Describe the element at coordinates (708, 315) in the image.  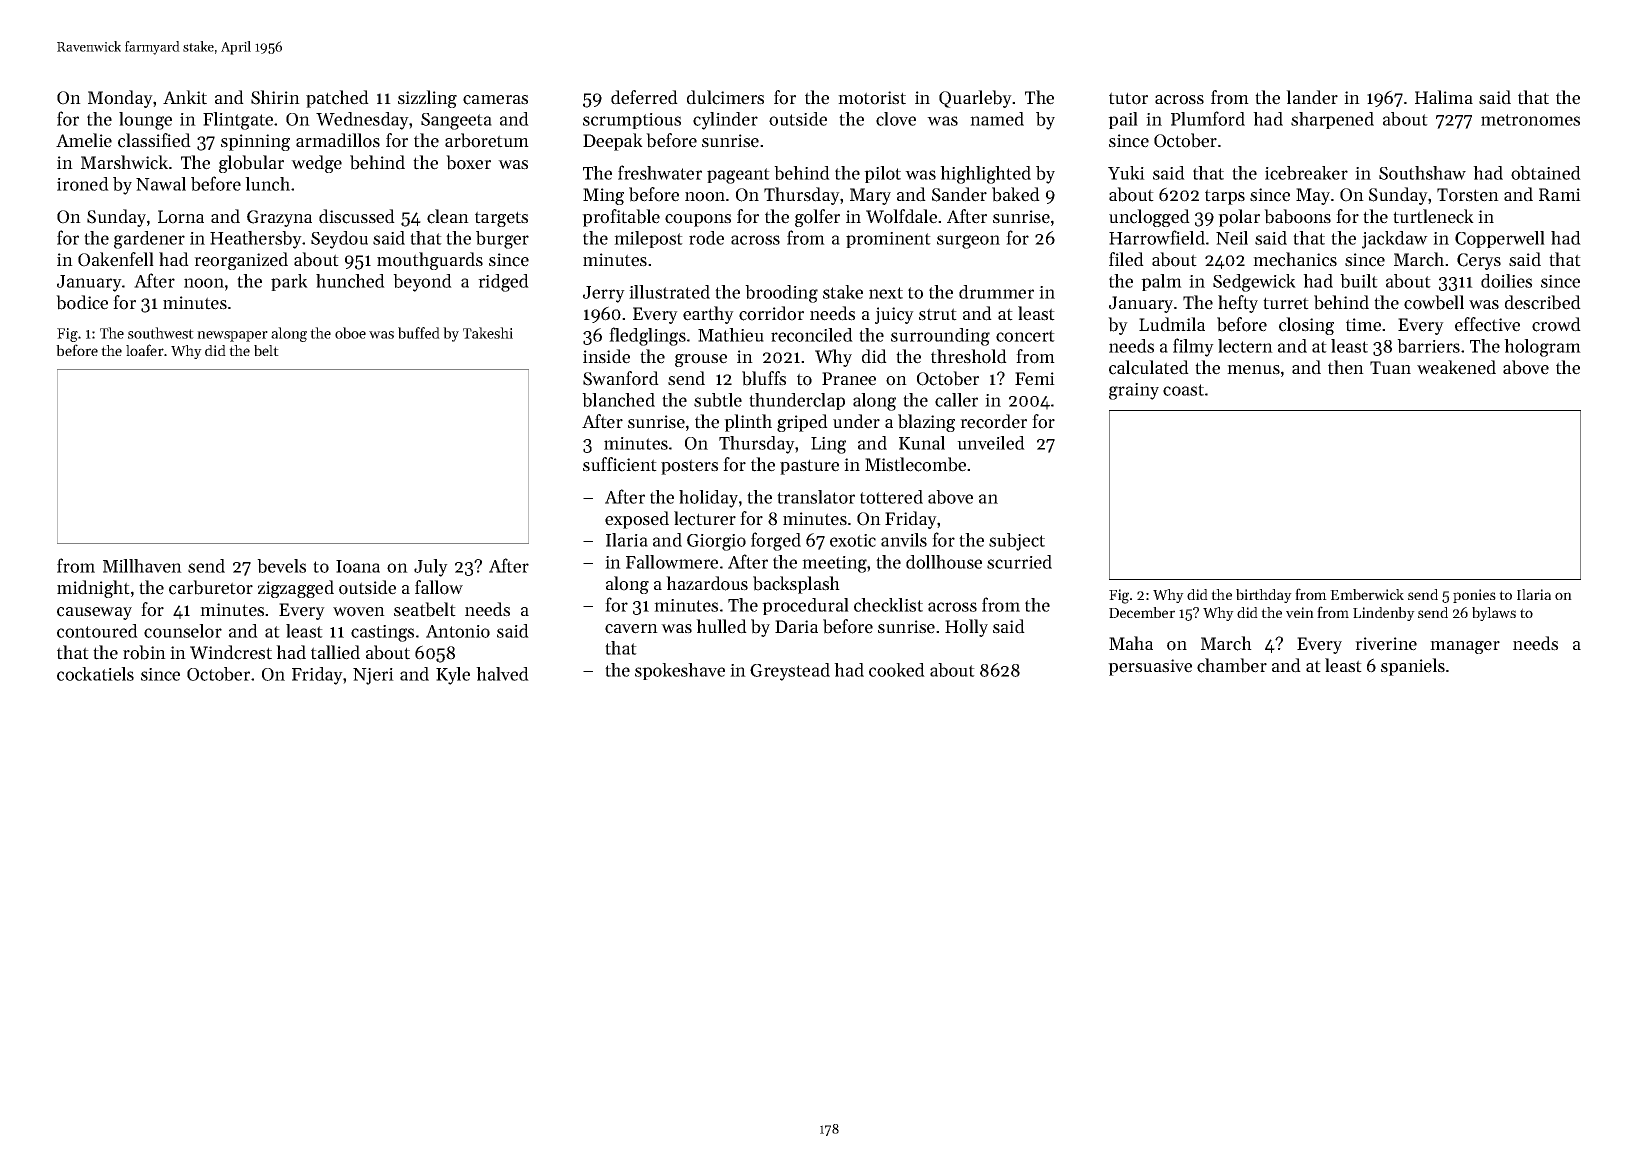
I see `earthy` at that location.
